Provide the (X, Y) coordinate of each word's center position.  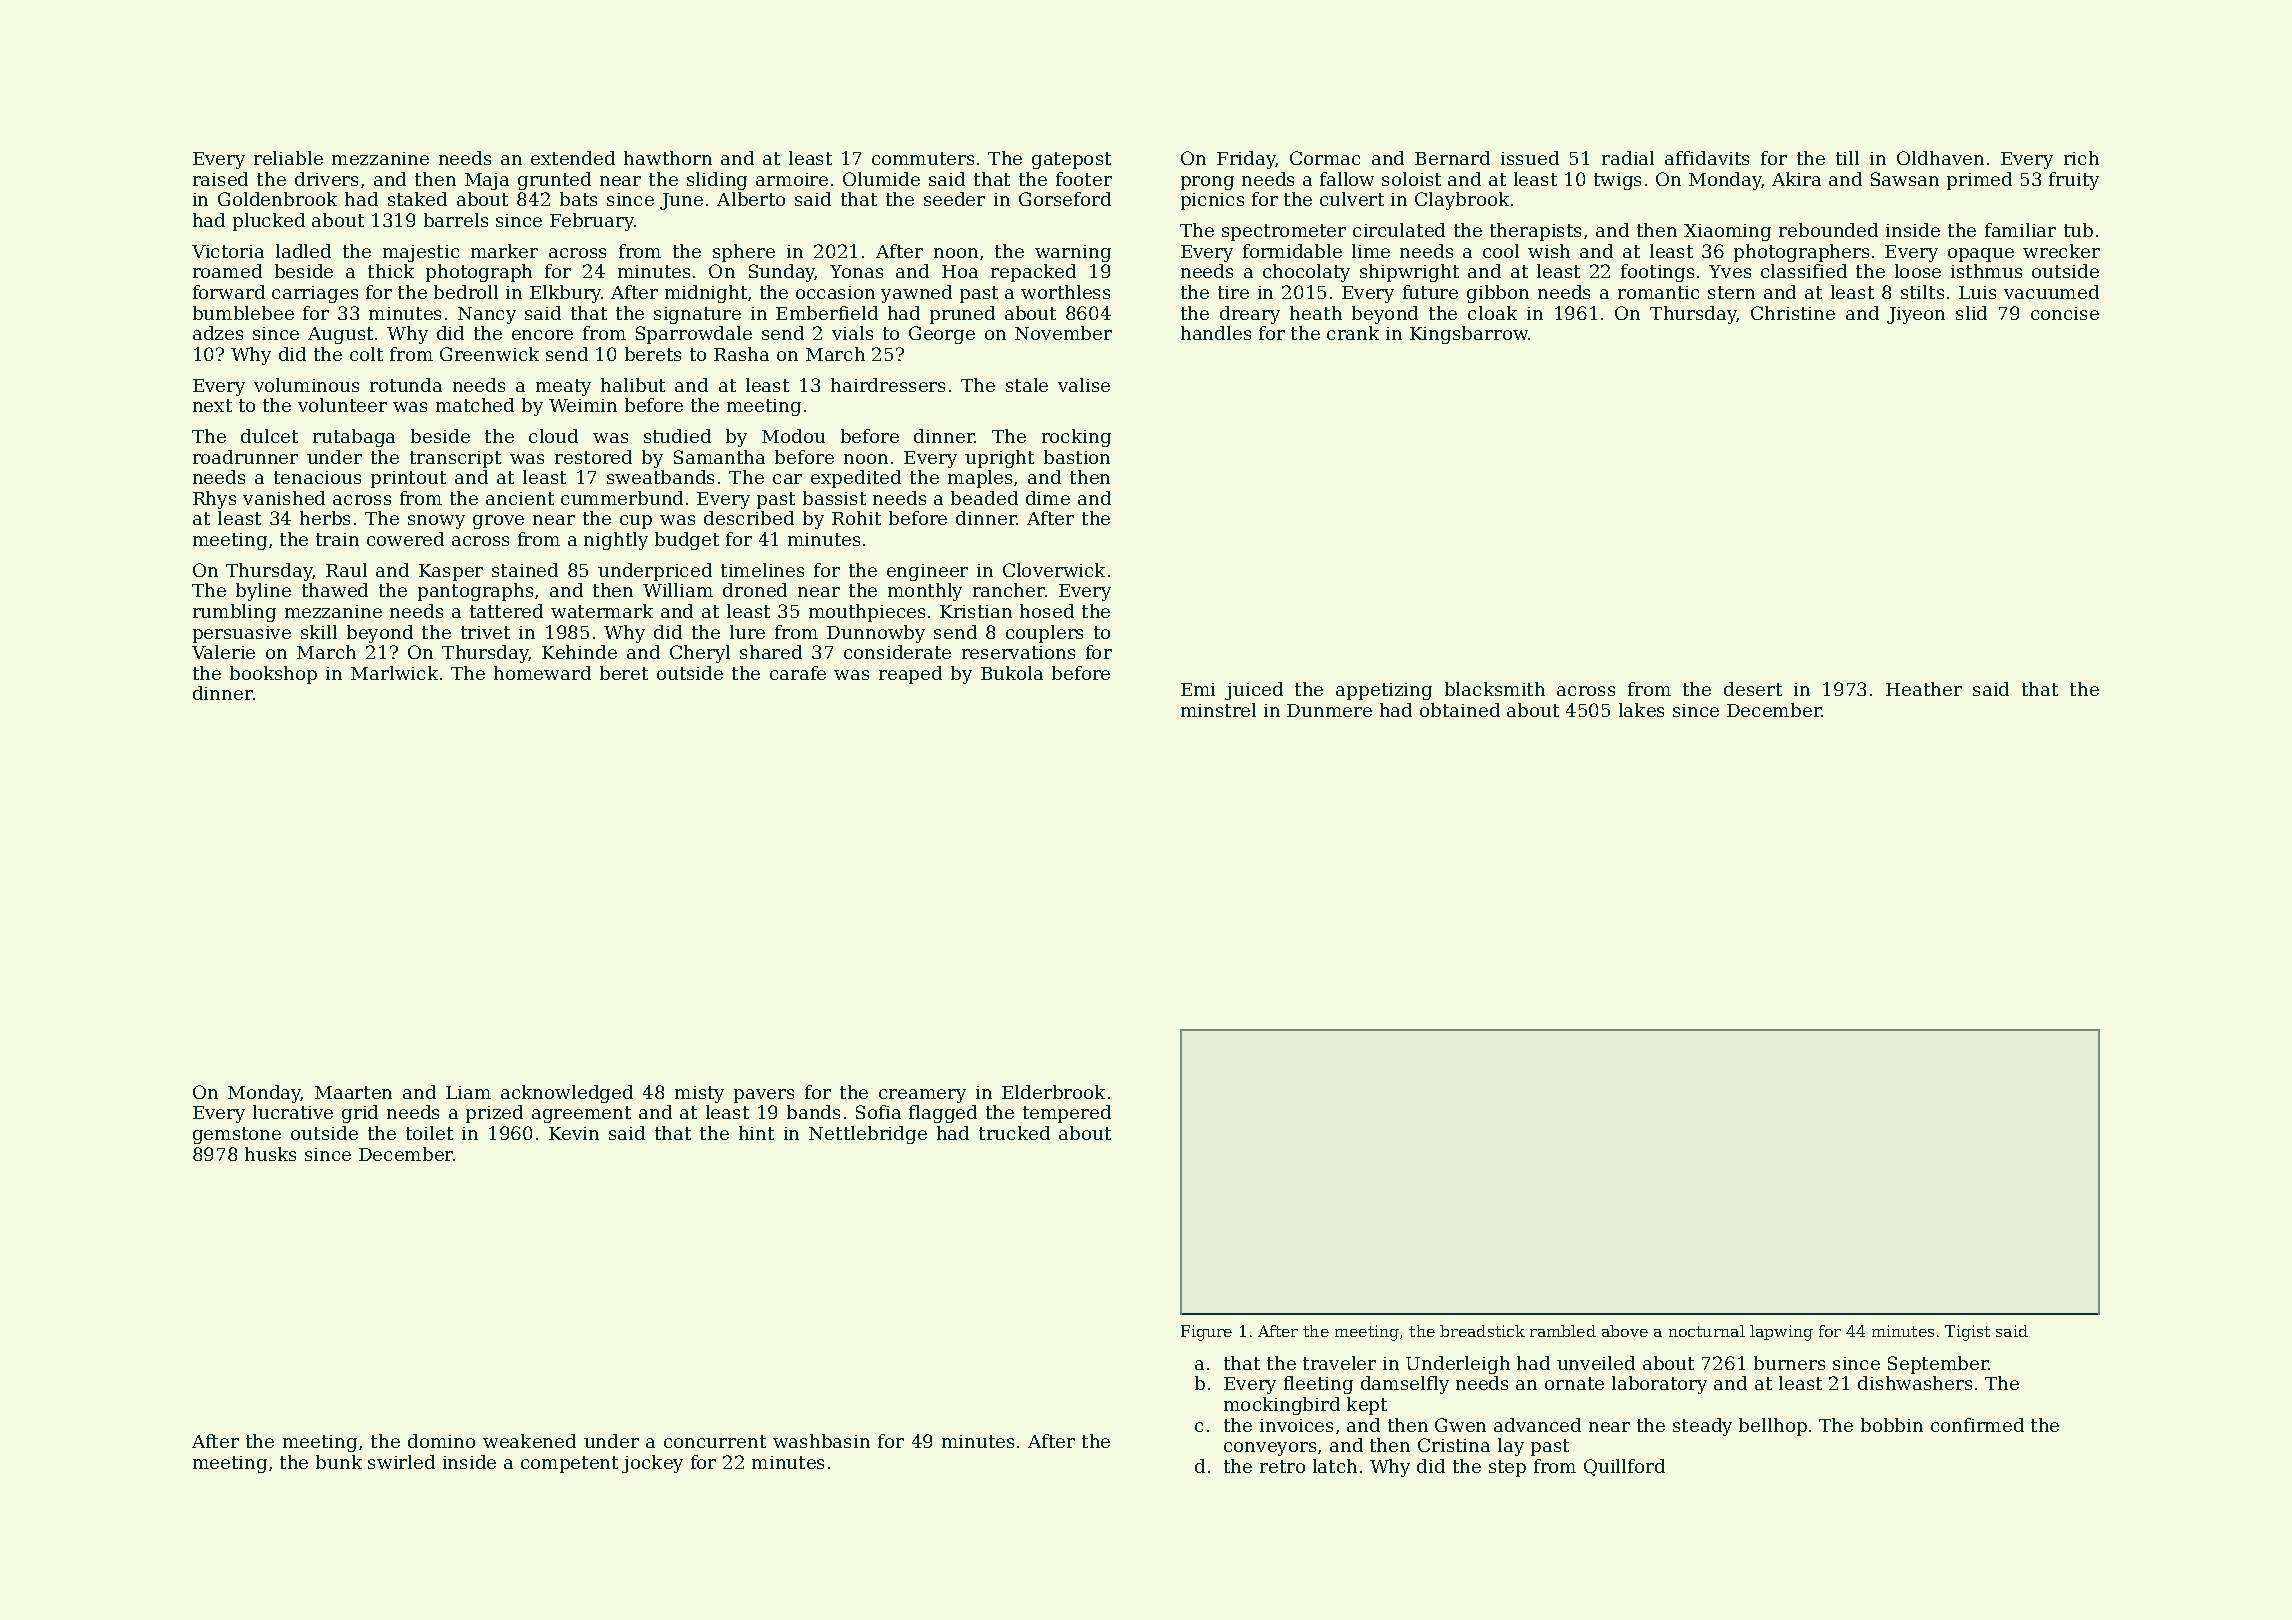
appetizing (1384, 691)
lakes (1641, 710)
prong (1207, 183)
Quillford (1624, 1467)
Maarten (353, 1092)
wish (1549, 251)
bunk (339, 1462)
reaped (910, 675)
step (1507, 1468)
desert (1753, 689)
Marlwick (394, 673)
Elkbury (566, 294)
